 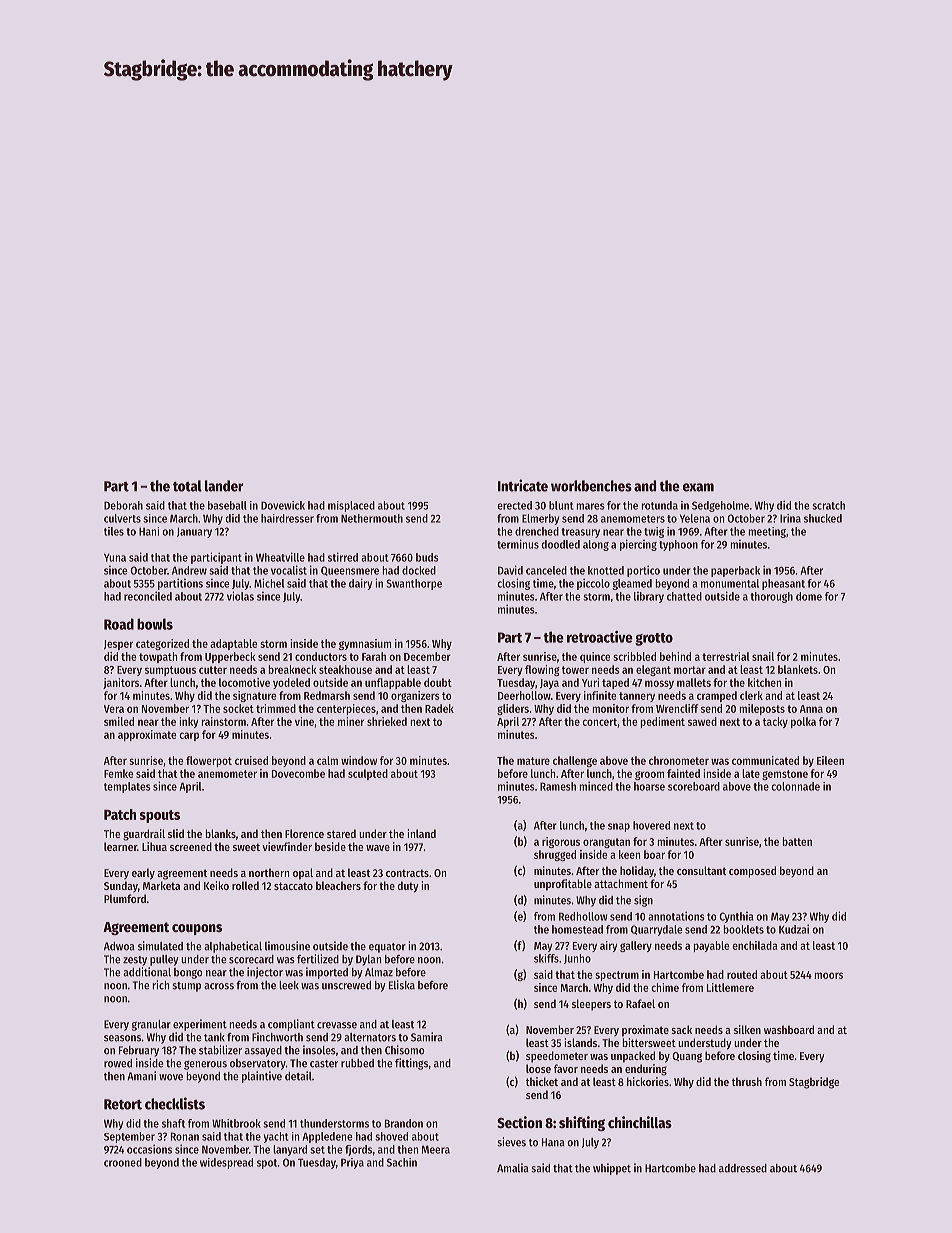 I want to click on misplaced, so click(x=351, y=506).
